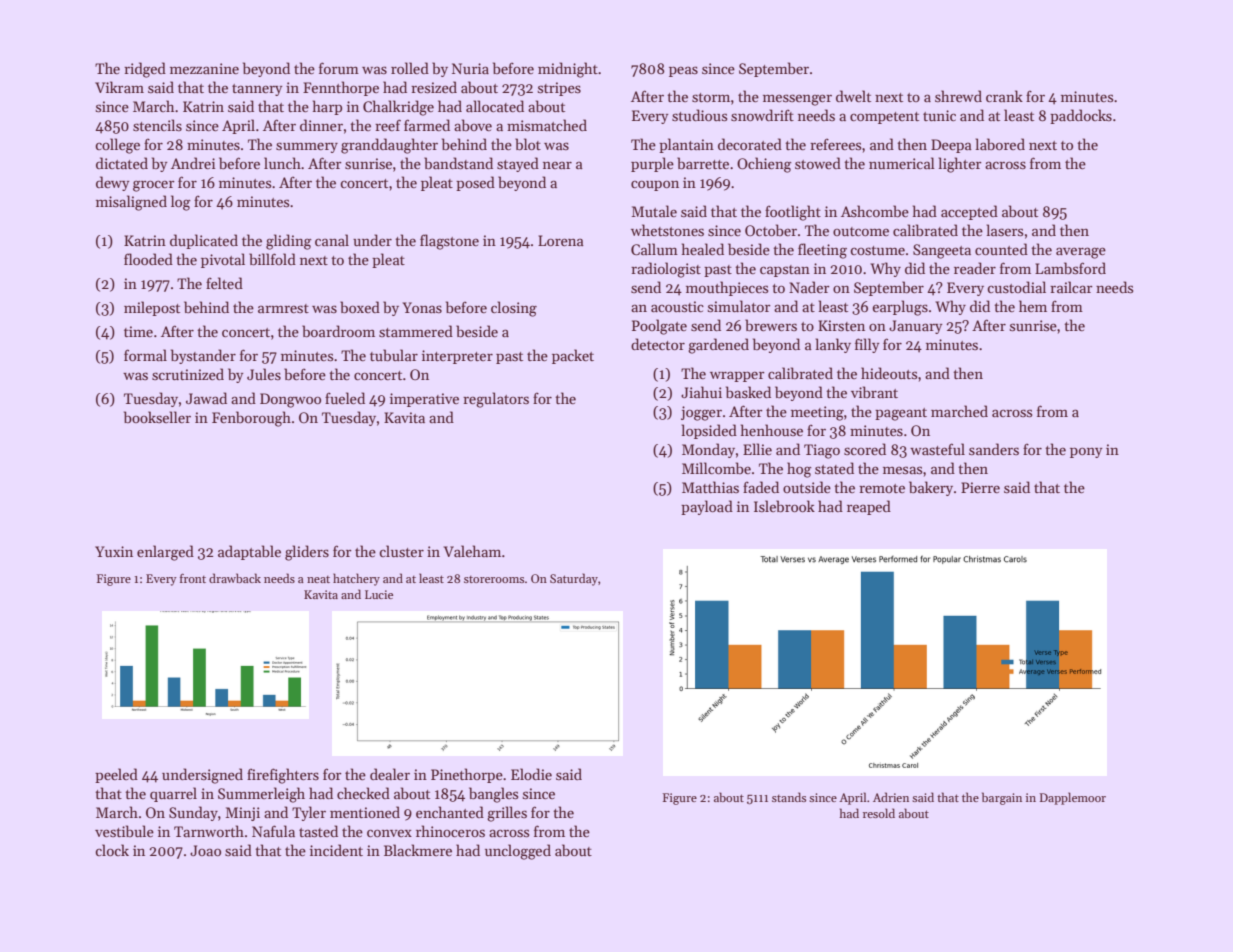 Image resolution: width=1233 pixels, height=952 pixels. I want to click on clock, so click(112, 850).
